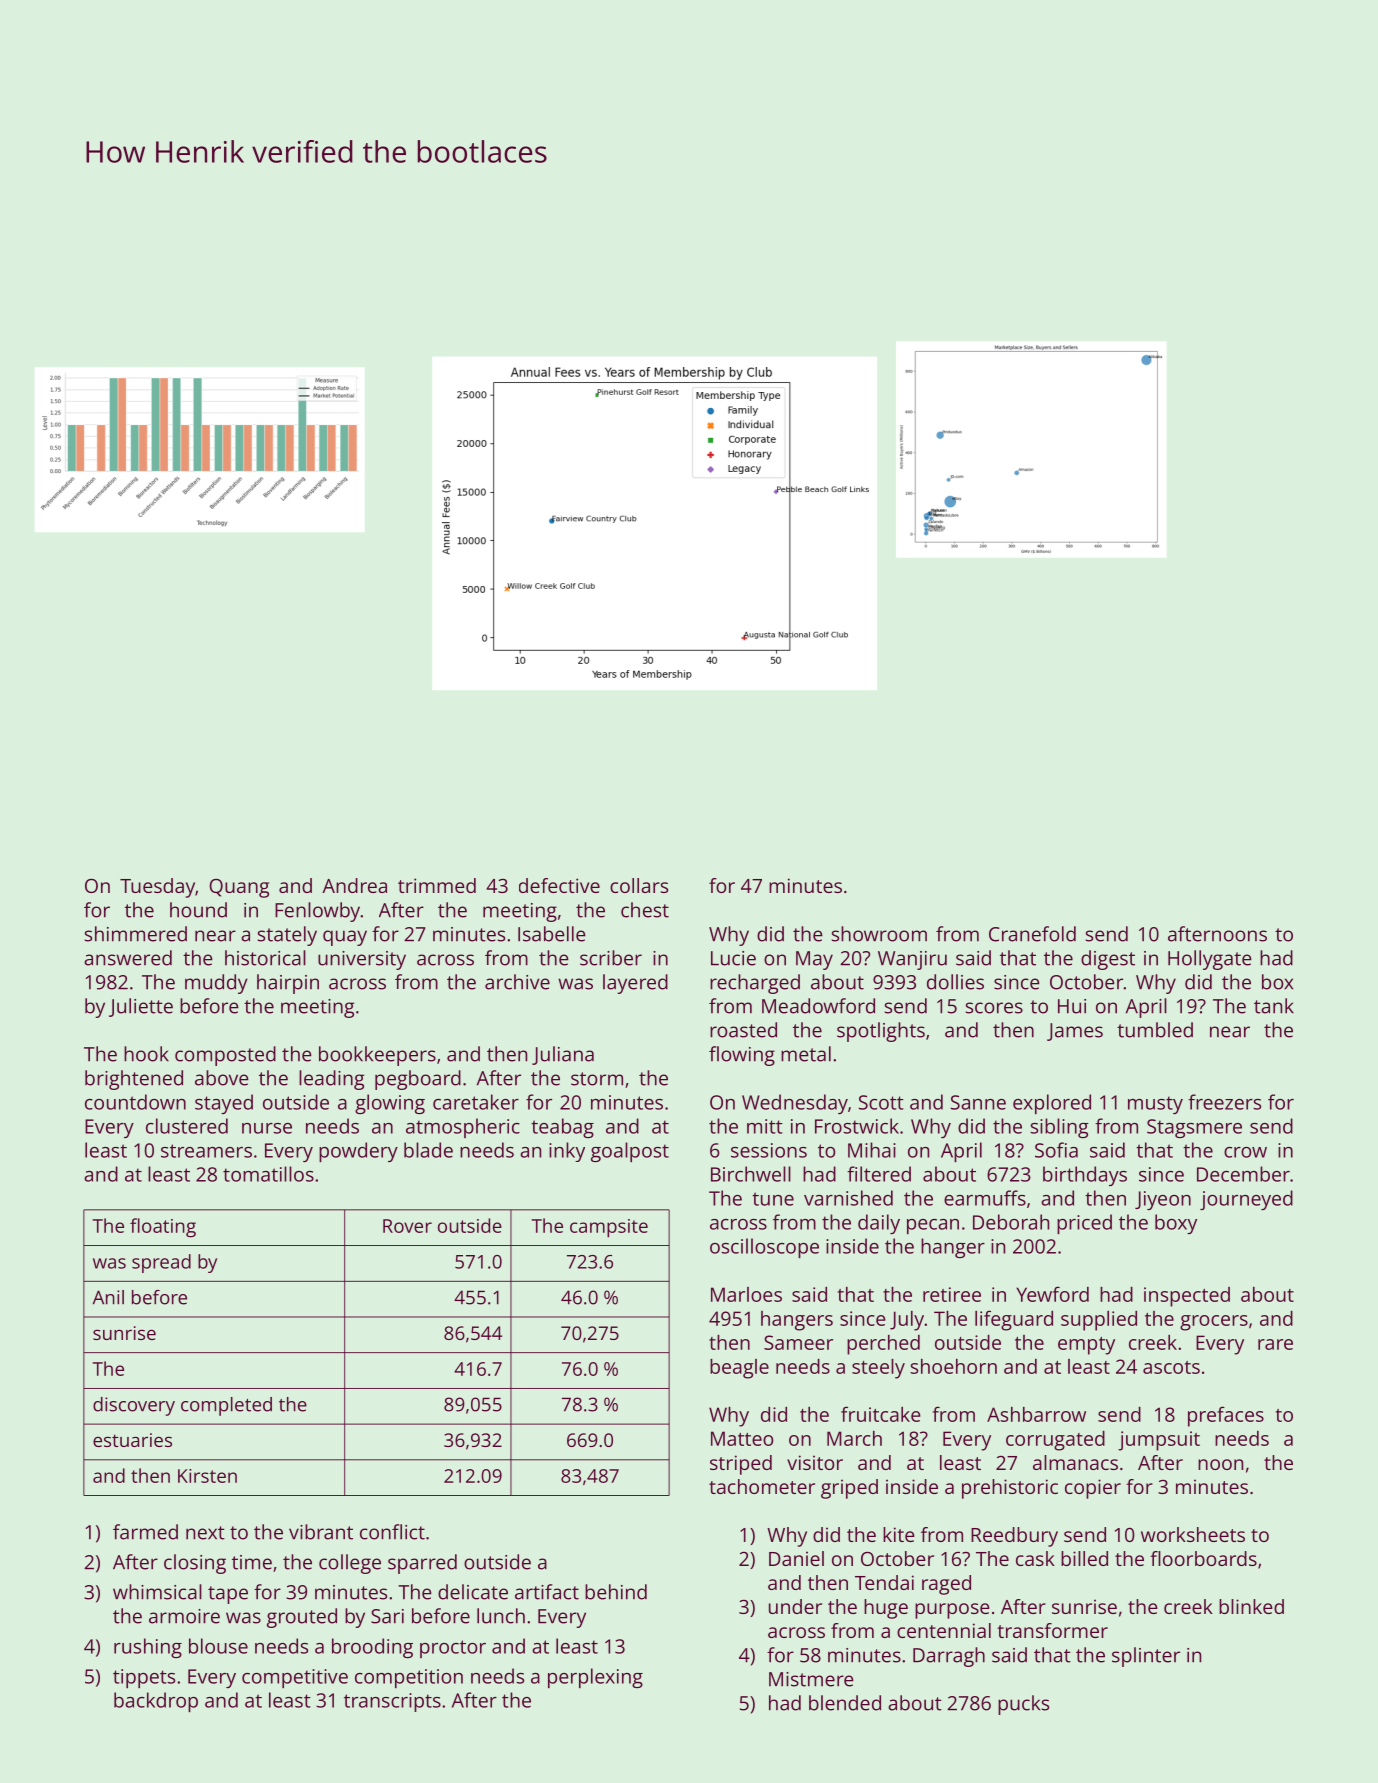 The image size is (1378, 1783). I want to click on Juliette, so click(141, 1007).
